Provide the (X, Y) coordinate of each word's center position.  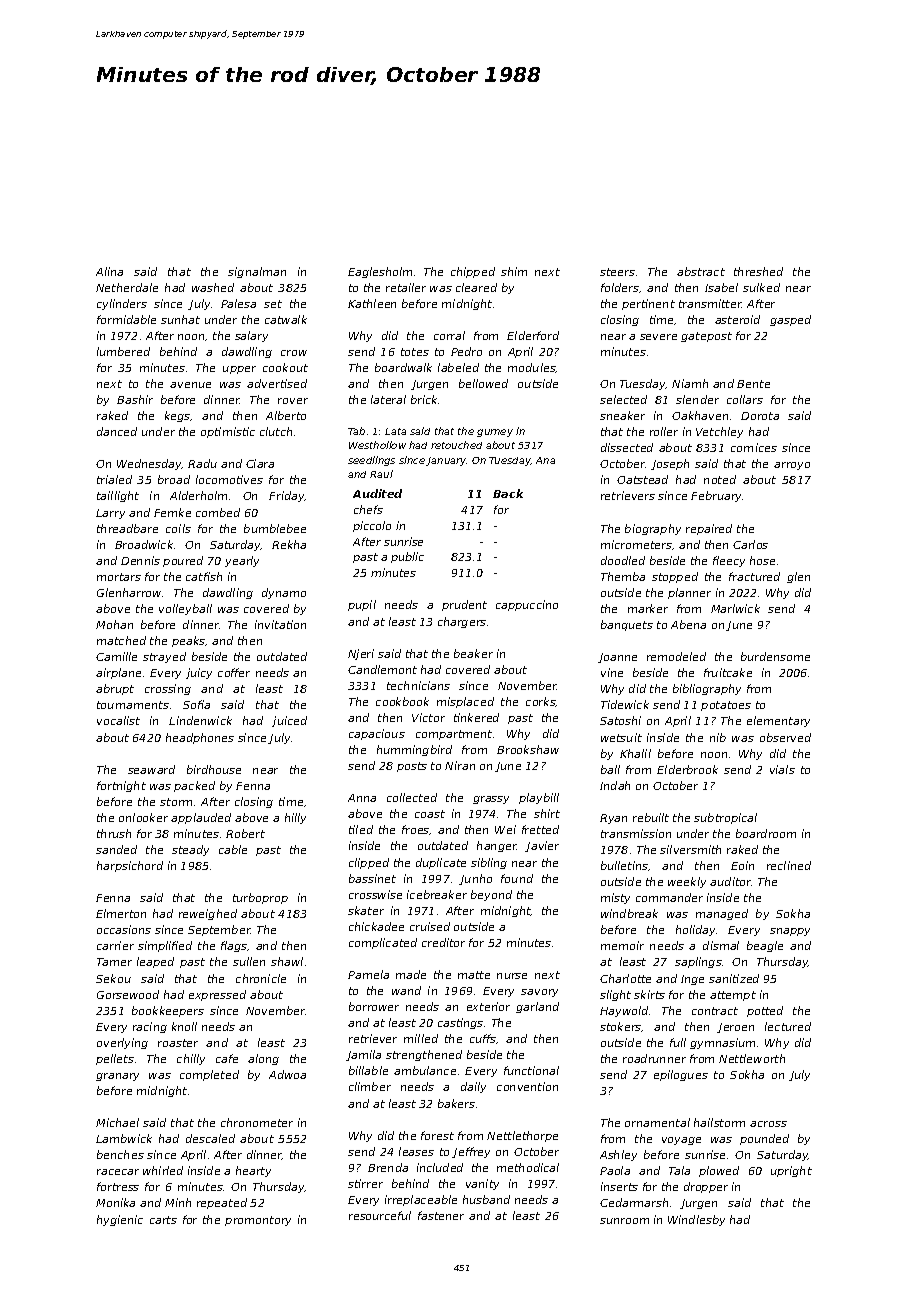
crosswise (375, 894)
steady (190, 850)
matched (121, 640)
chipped (473, 272)
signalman (257, 272)
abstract (701, 271)
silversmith (690, 849)
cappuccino (527, 605)
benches (120, 1154)
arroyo (792, 466)
